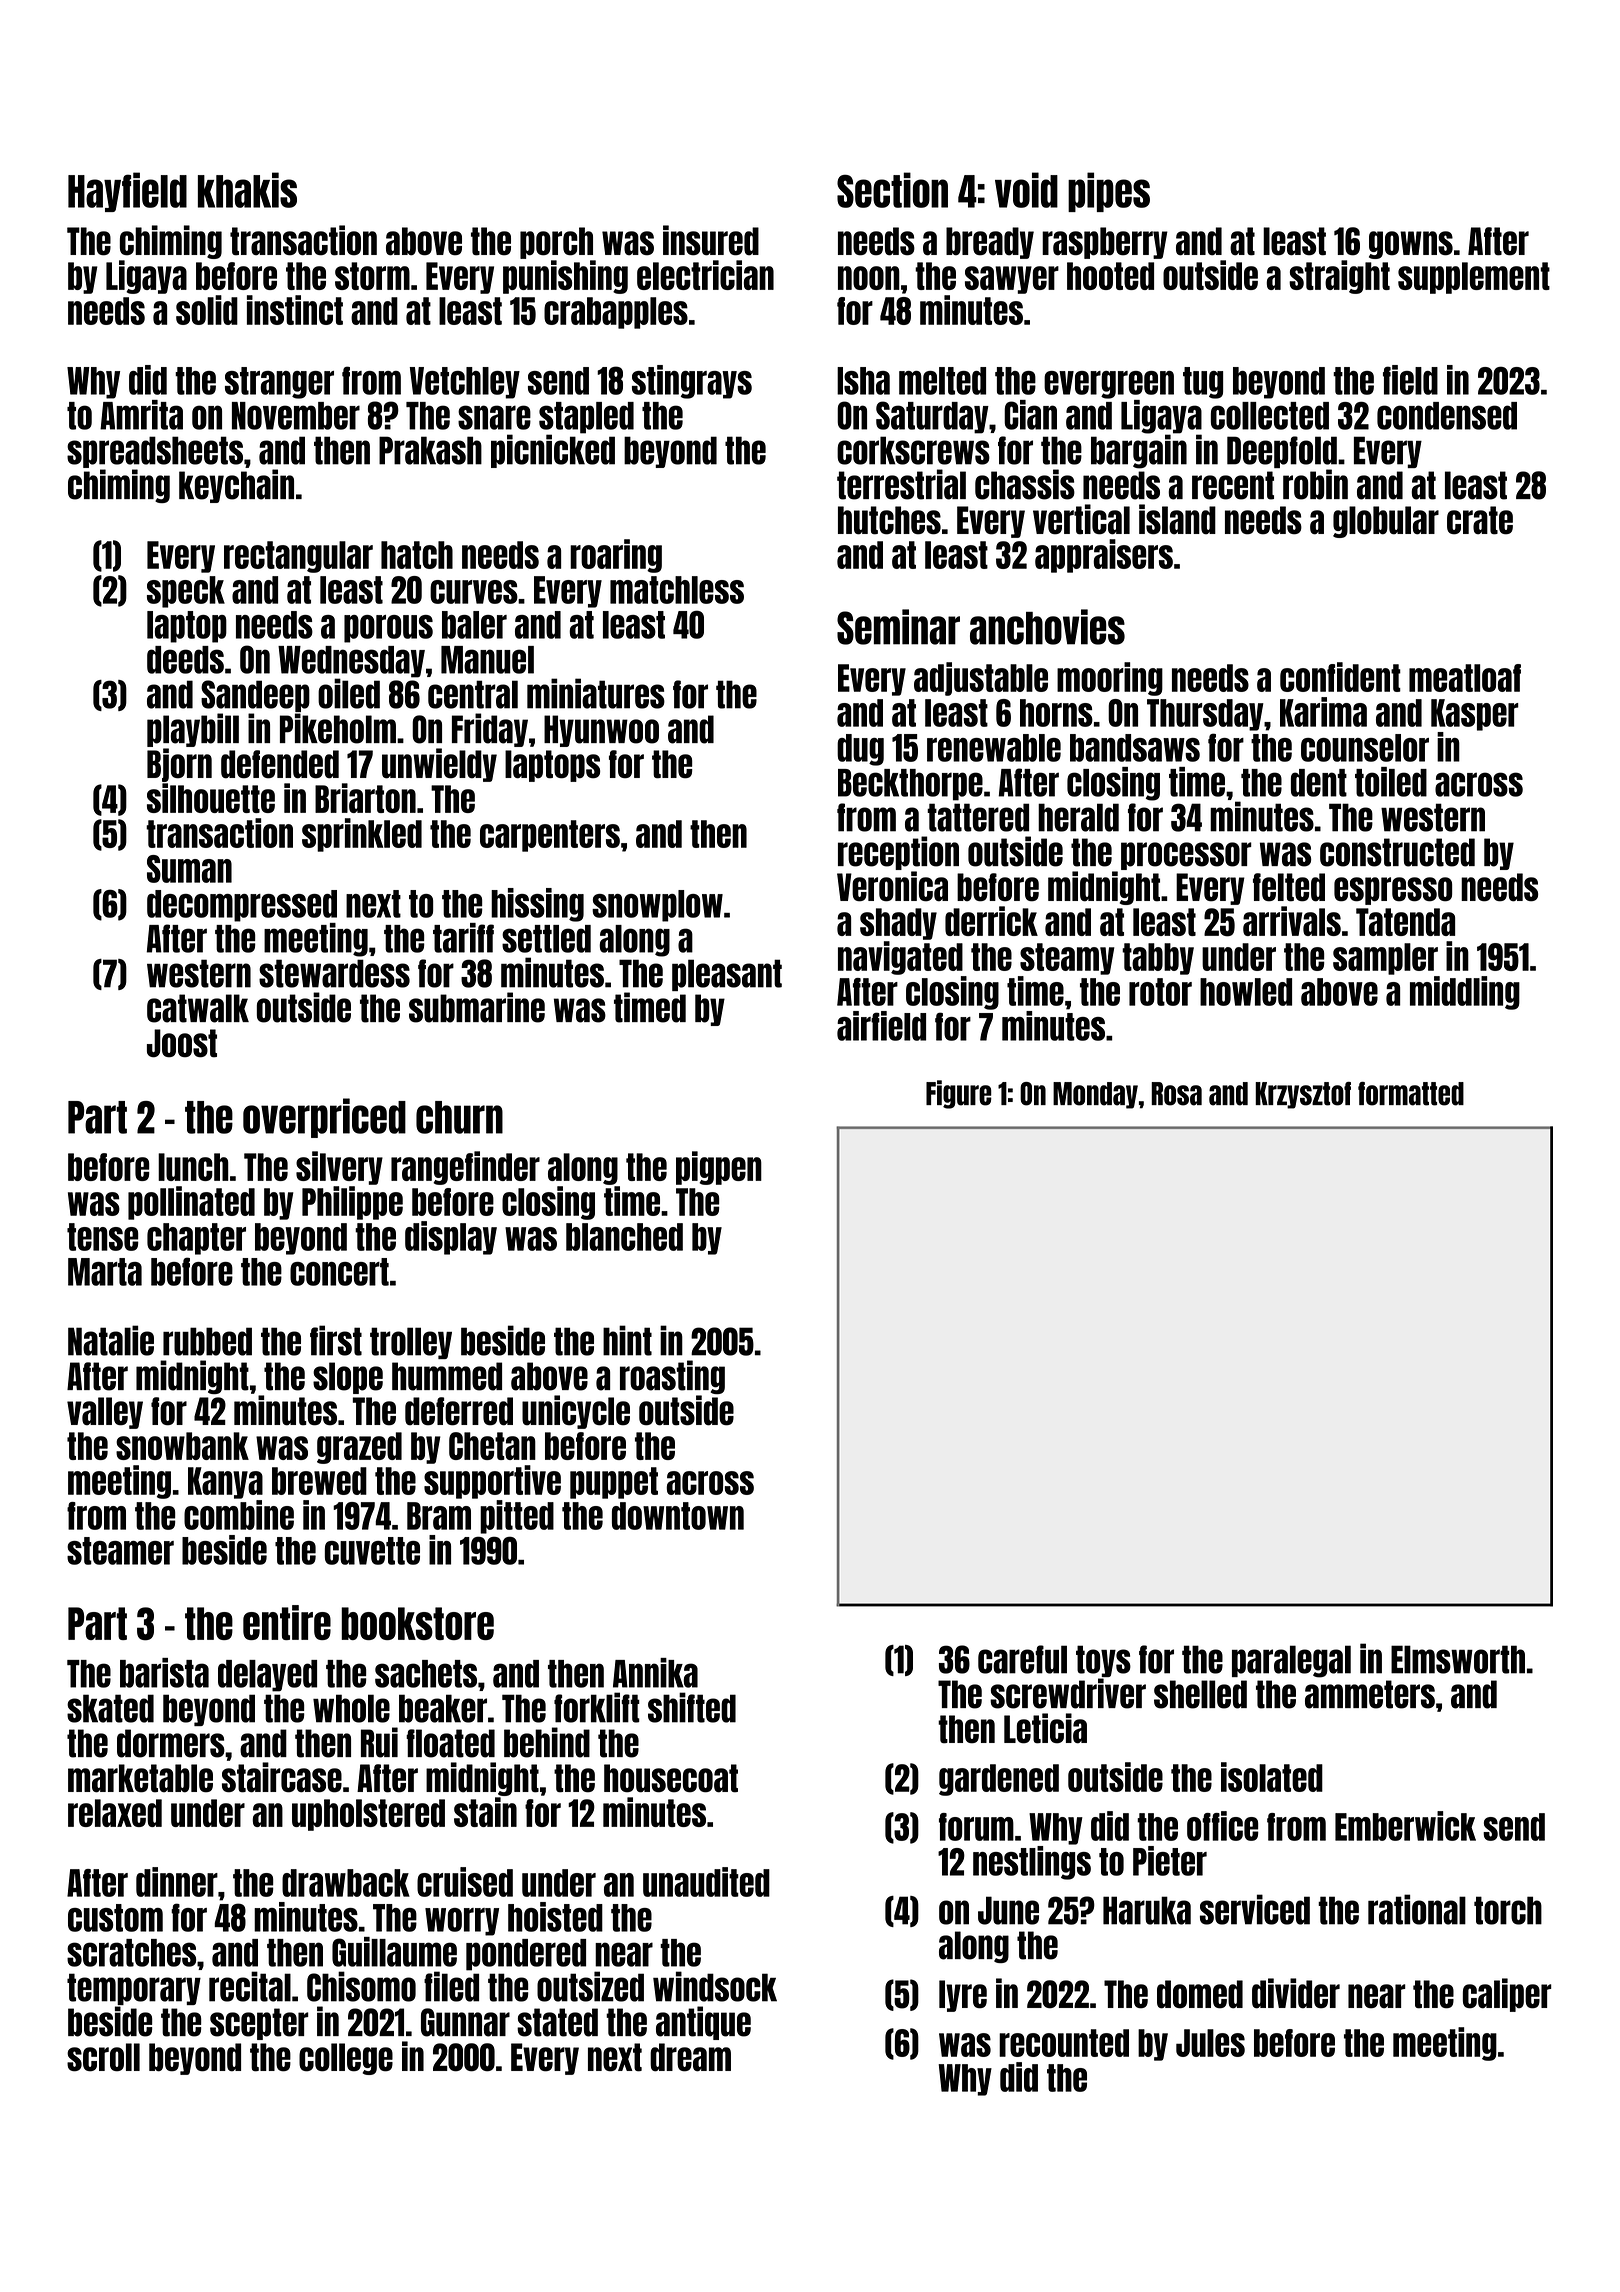  I want to click on Krzysztof, so click(1303, 1095).
